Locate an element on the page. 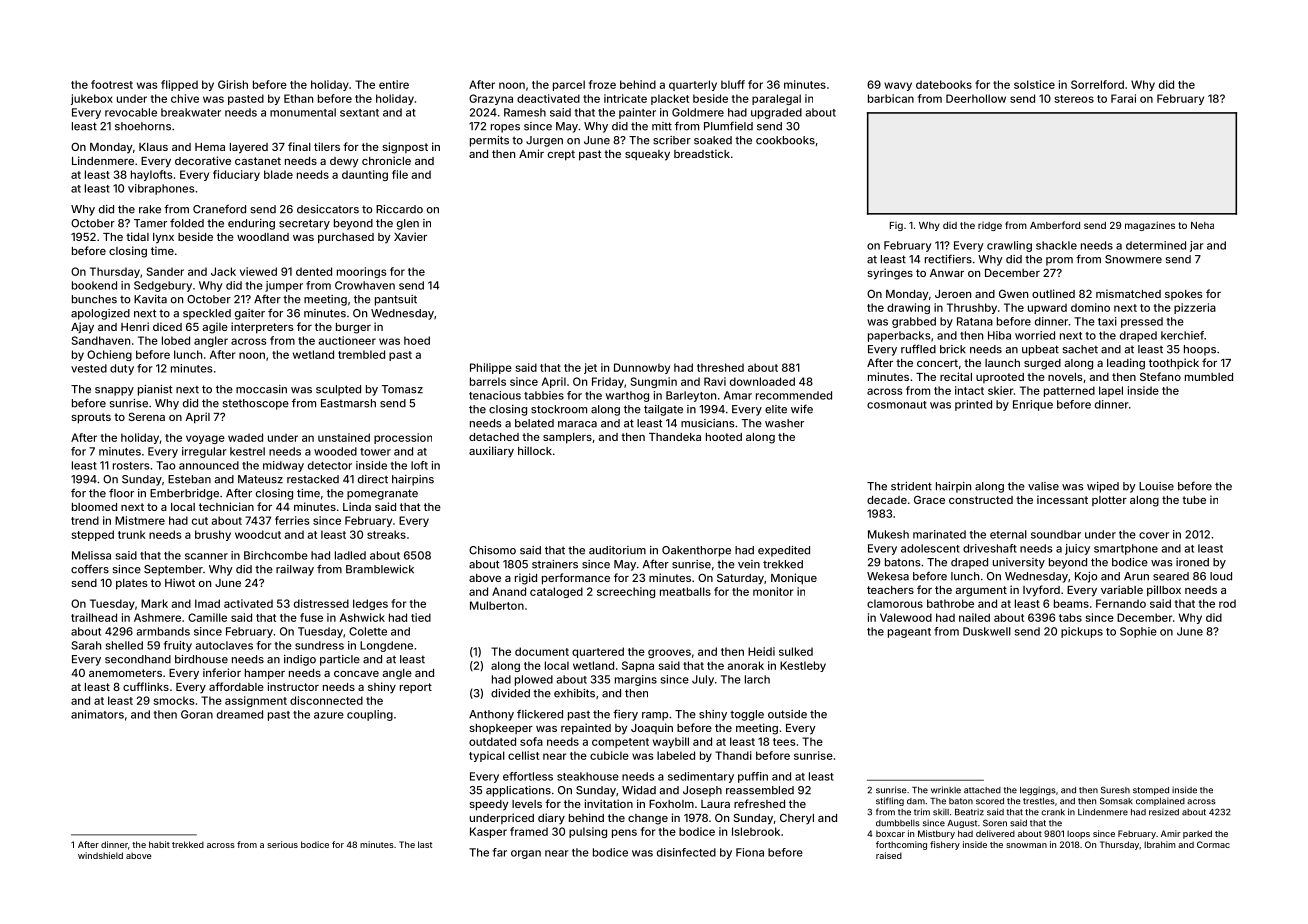  paralegal is located at coordinates (776, 99).
